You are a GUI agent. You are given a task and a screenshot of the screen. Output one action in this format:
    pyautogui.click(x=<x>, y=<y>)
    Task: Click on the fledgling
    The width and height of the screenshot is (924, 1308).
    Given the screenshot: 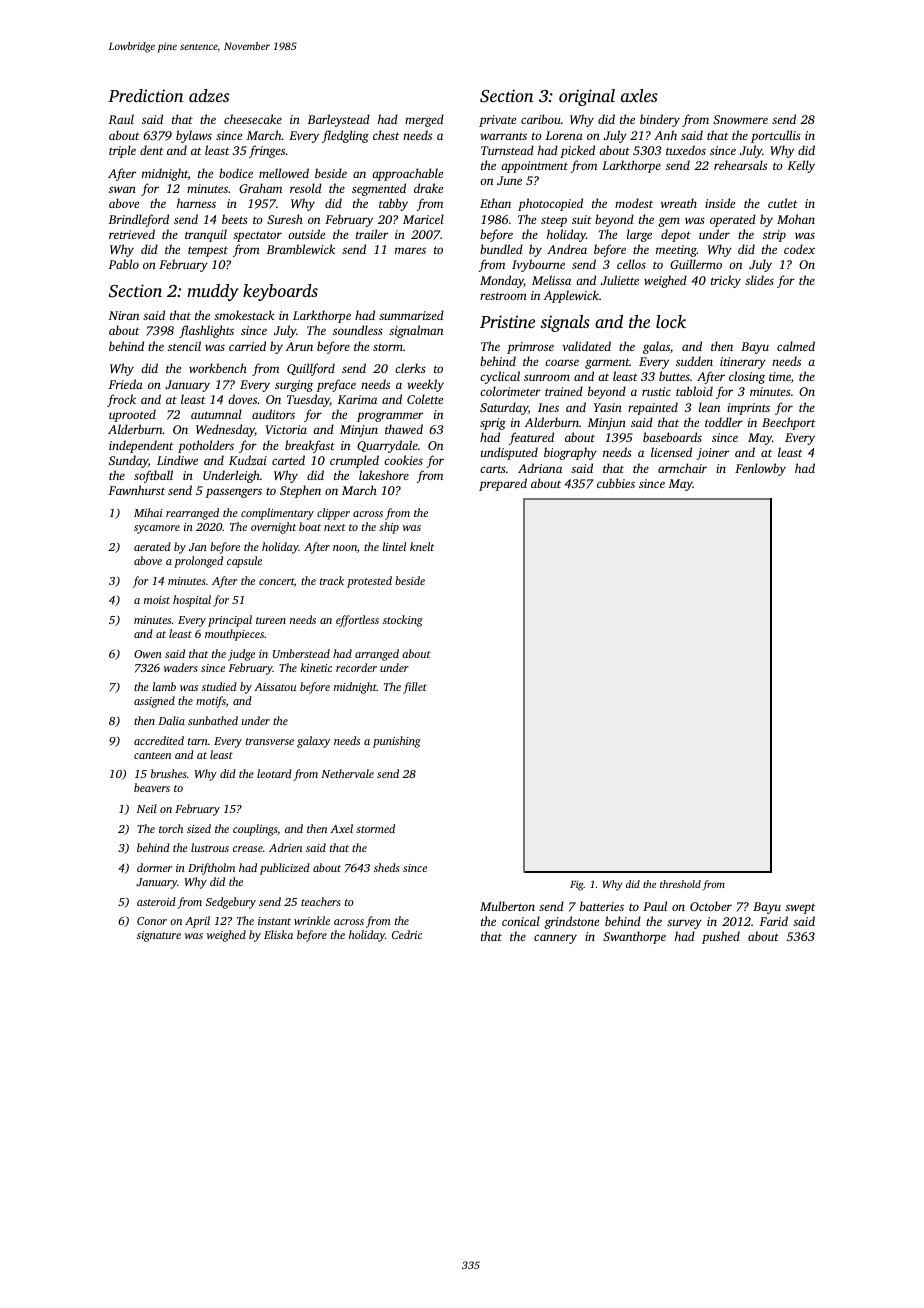 What is the action you would take?
    pyautogui.click(x=345, y=136)
